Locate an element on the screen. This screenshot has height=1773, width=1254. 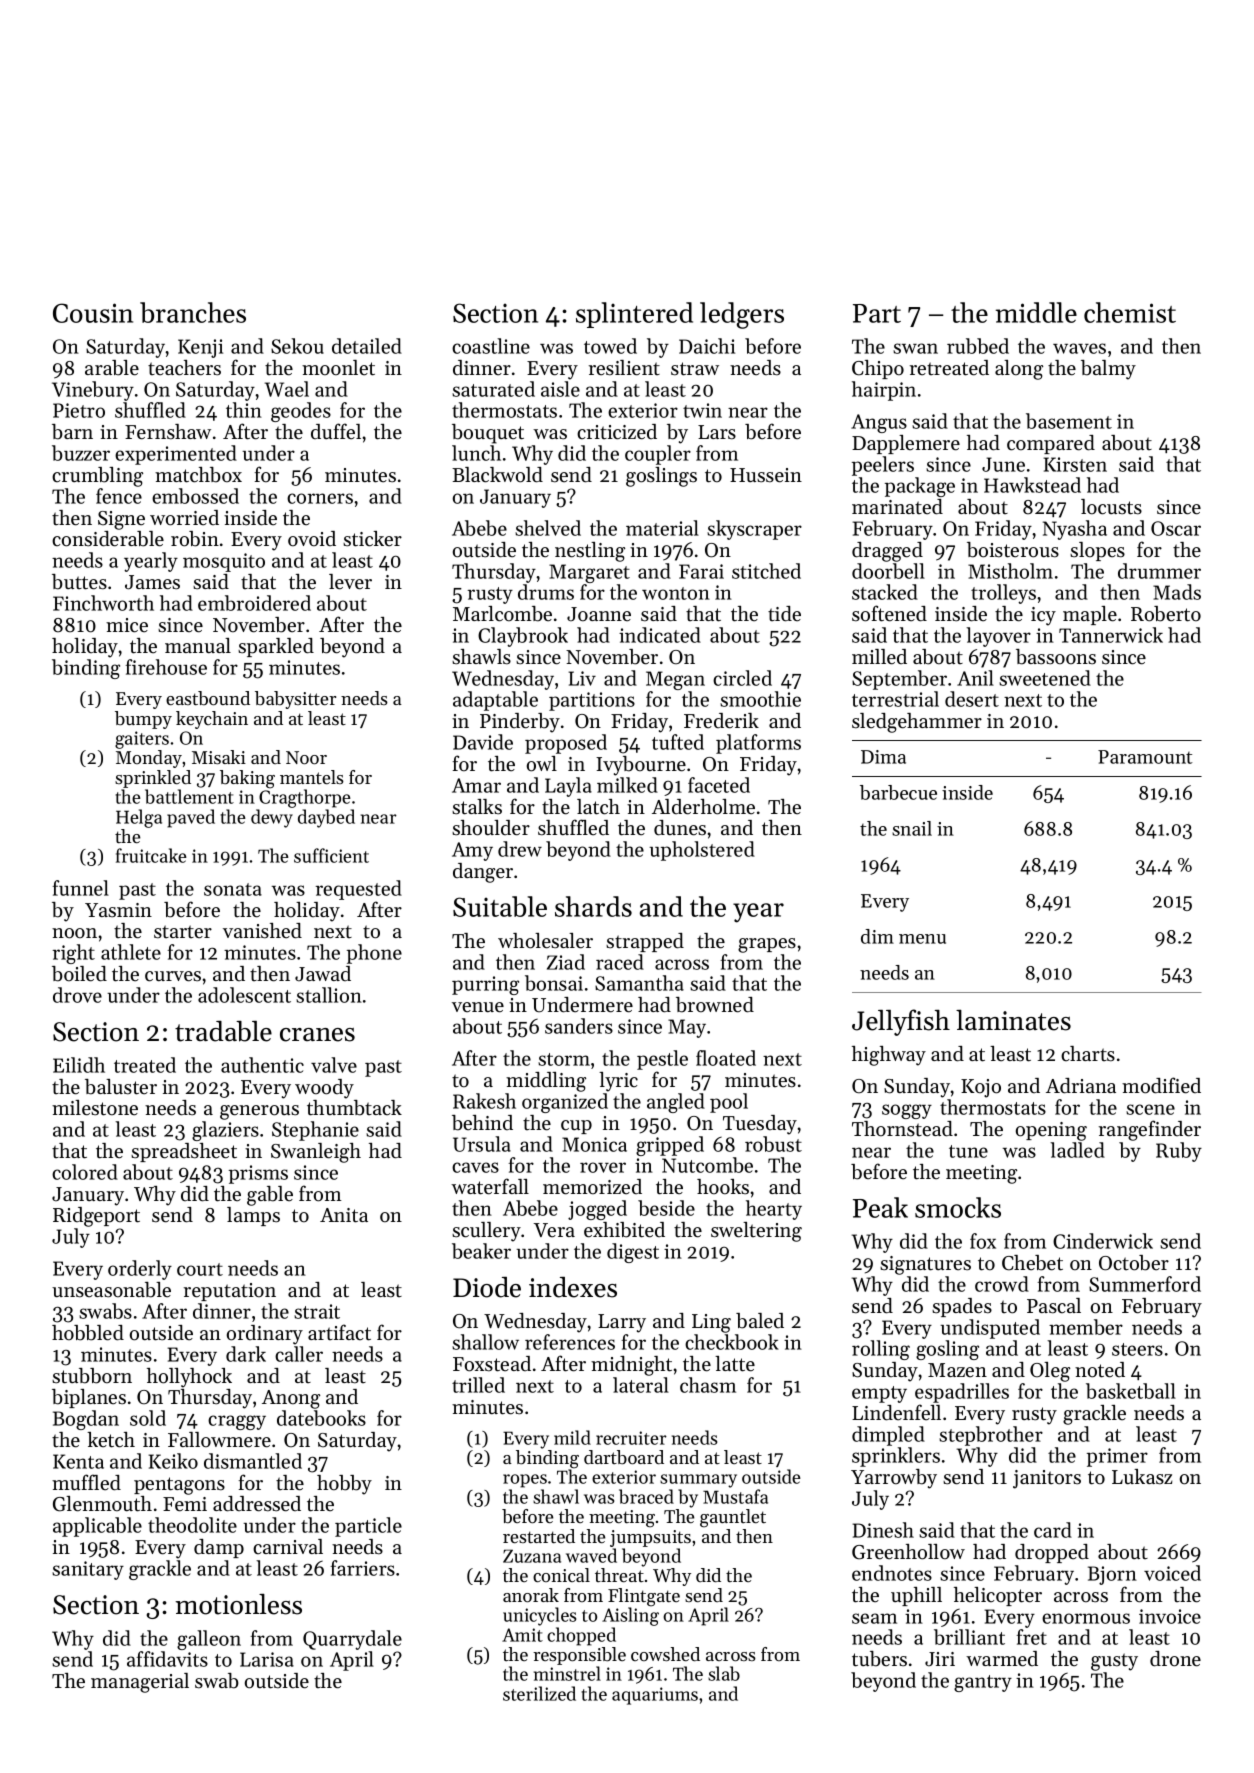
sufficient is located at coordinates (331, 855).
